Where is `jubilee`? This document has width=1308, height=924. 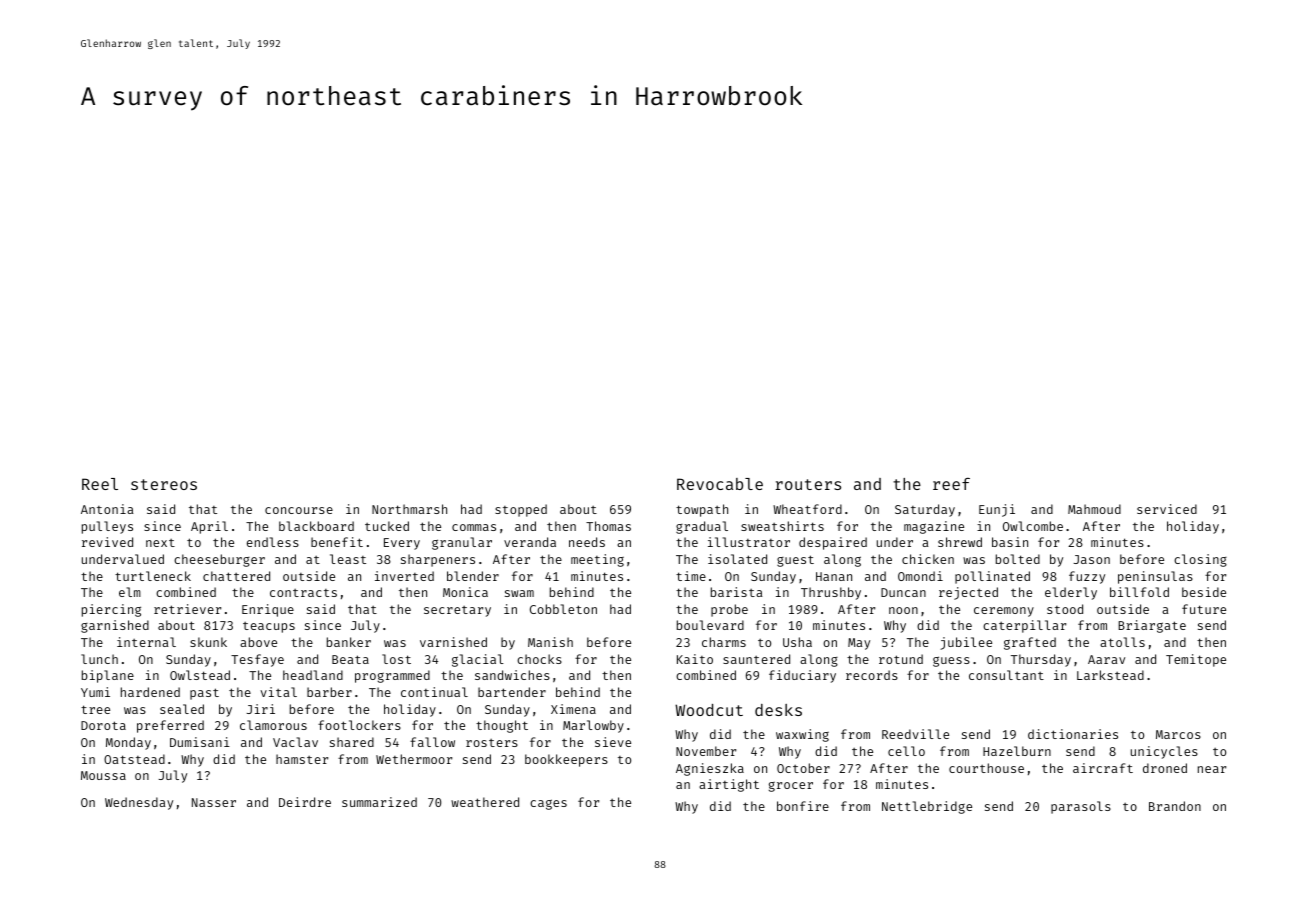 jubilee is located at coordinates (966, 643).
